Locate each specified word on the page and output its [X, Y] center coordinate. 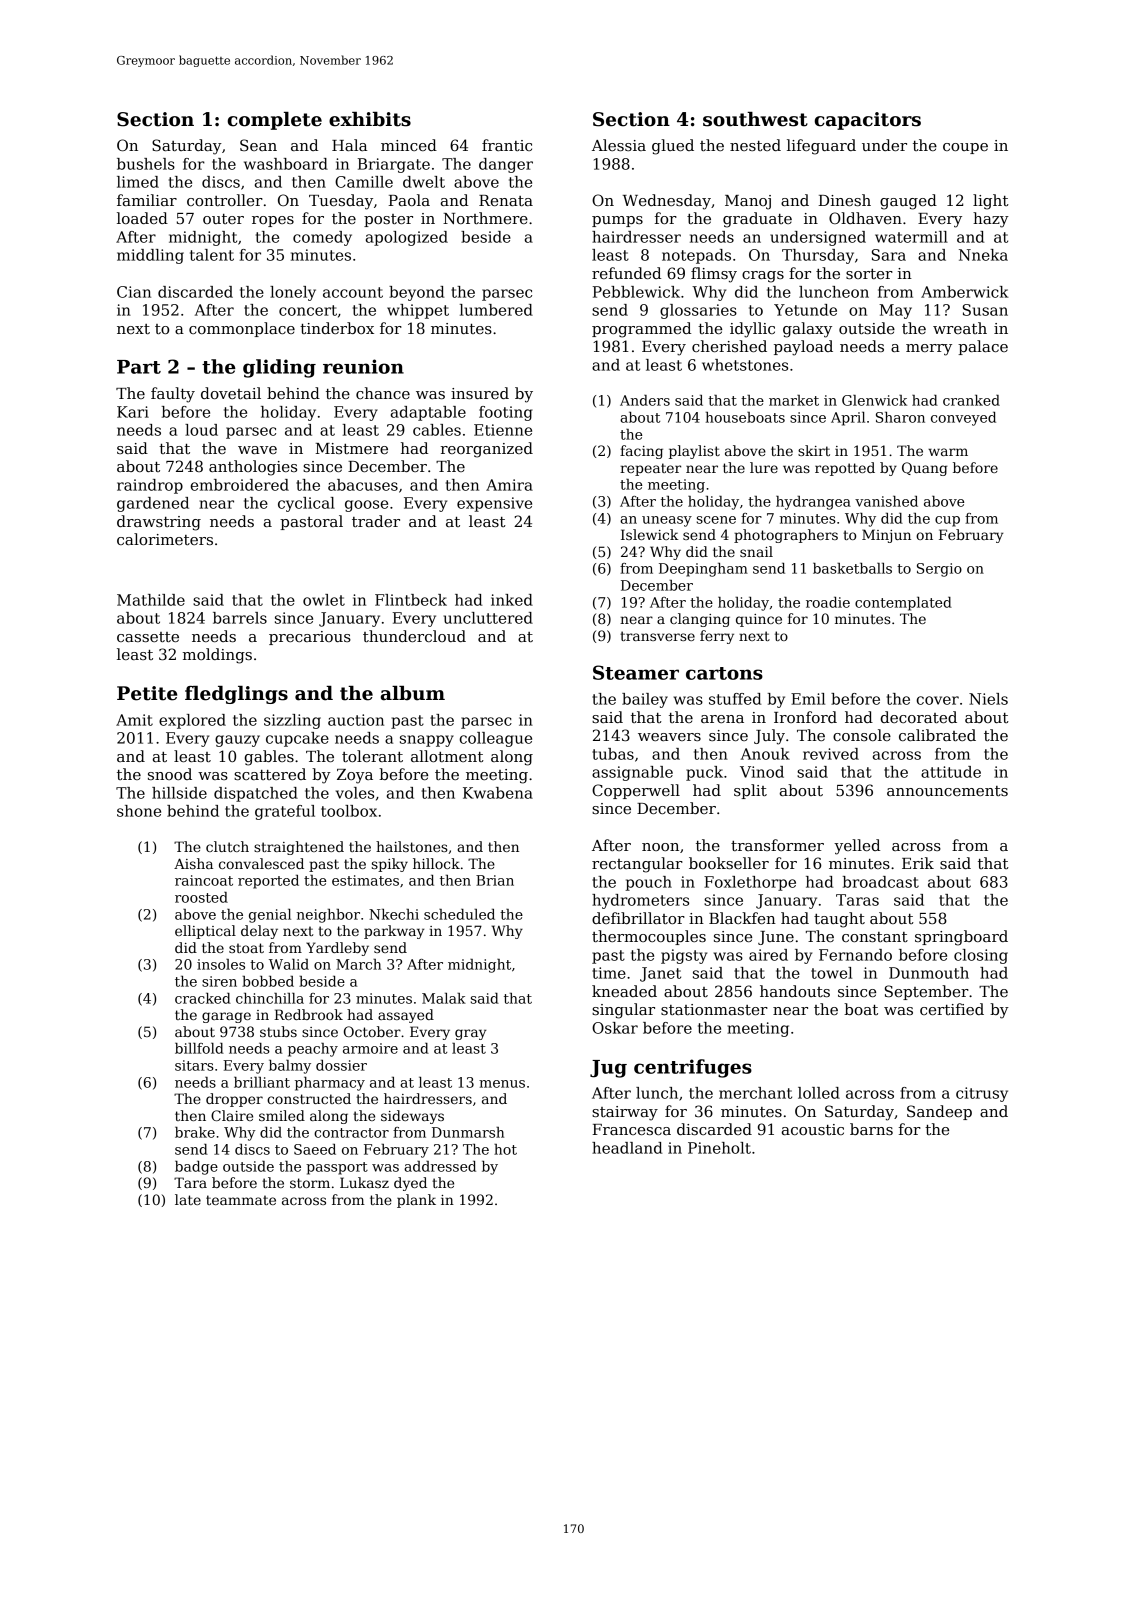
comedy [322, 238]
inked [512, 600]
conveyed [963, 419]
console [862, 735]
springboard [961, 938]
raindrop [150, 486]
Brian [495, 880]
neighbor [328, 916]
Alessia [619, 145]
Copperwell [636, 791]
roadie [828, 602]
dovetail [231, 393]
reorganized [487, 450]
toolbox [349, 811]
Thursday [818, 256]
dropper [234, 1100]
